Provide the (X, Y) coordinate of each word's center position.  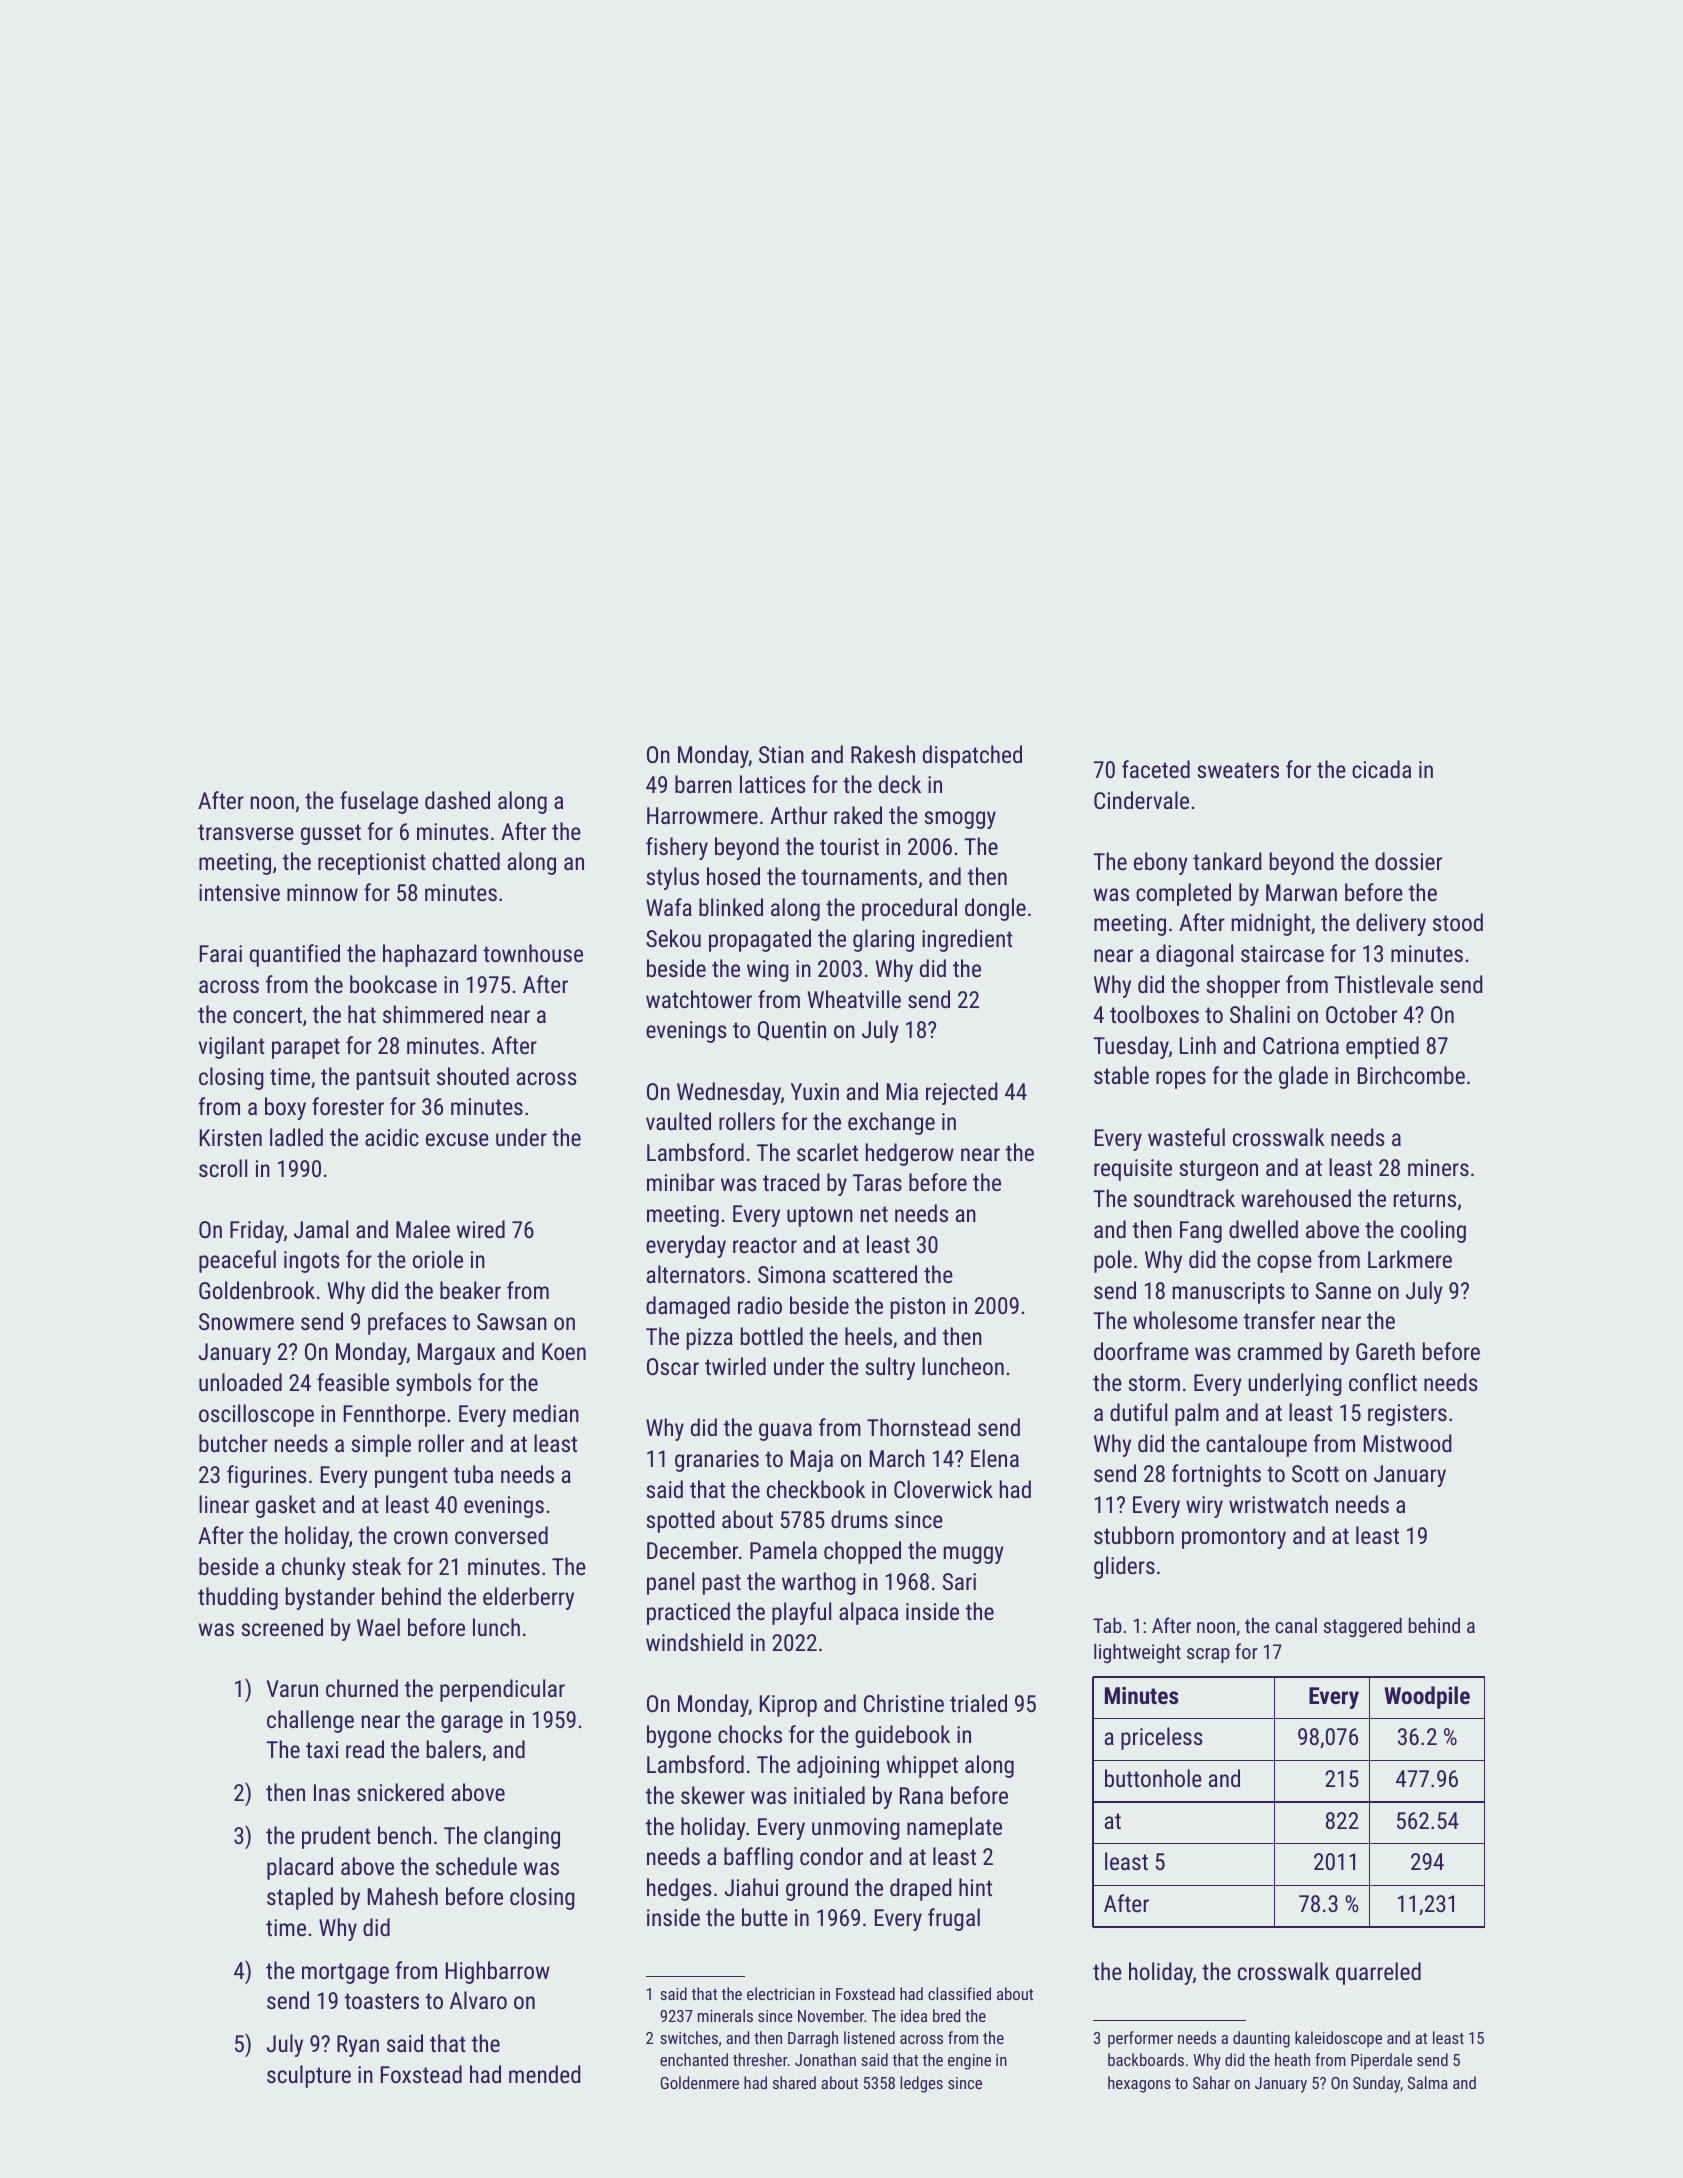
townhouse (533, 953)
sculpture (309, 2076)
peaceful (237, 1261)
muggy (974, 1555)
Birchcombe (1411, 1075)
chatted (466, 861)
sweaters (1238, 770)
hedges (679, 1889)
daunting (1261, 2039)
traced (791, 1182)
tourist (849, 846)
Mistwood (1408, 1443)
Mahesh (403, 1896)
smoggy (960, 820)
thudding (238, 1598)
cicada (1381, 769)
